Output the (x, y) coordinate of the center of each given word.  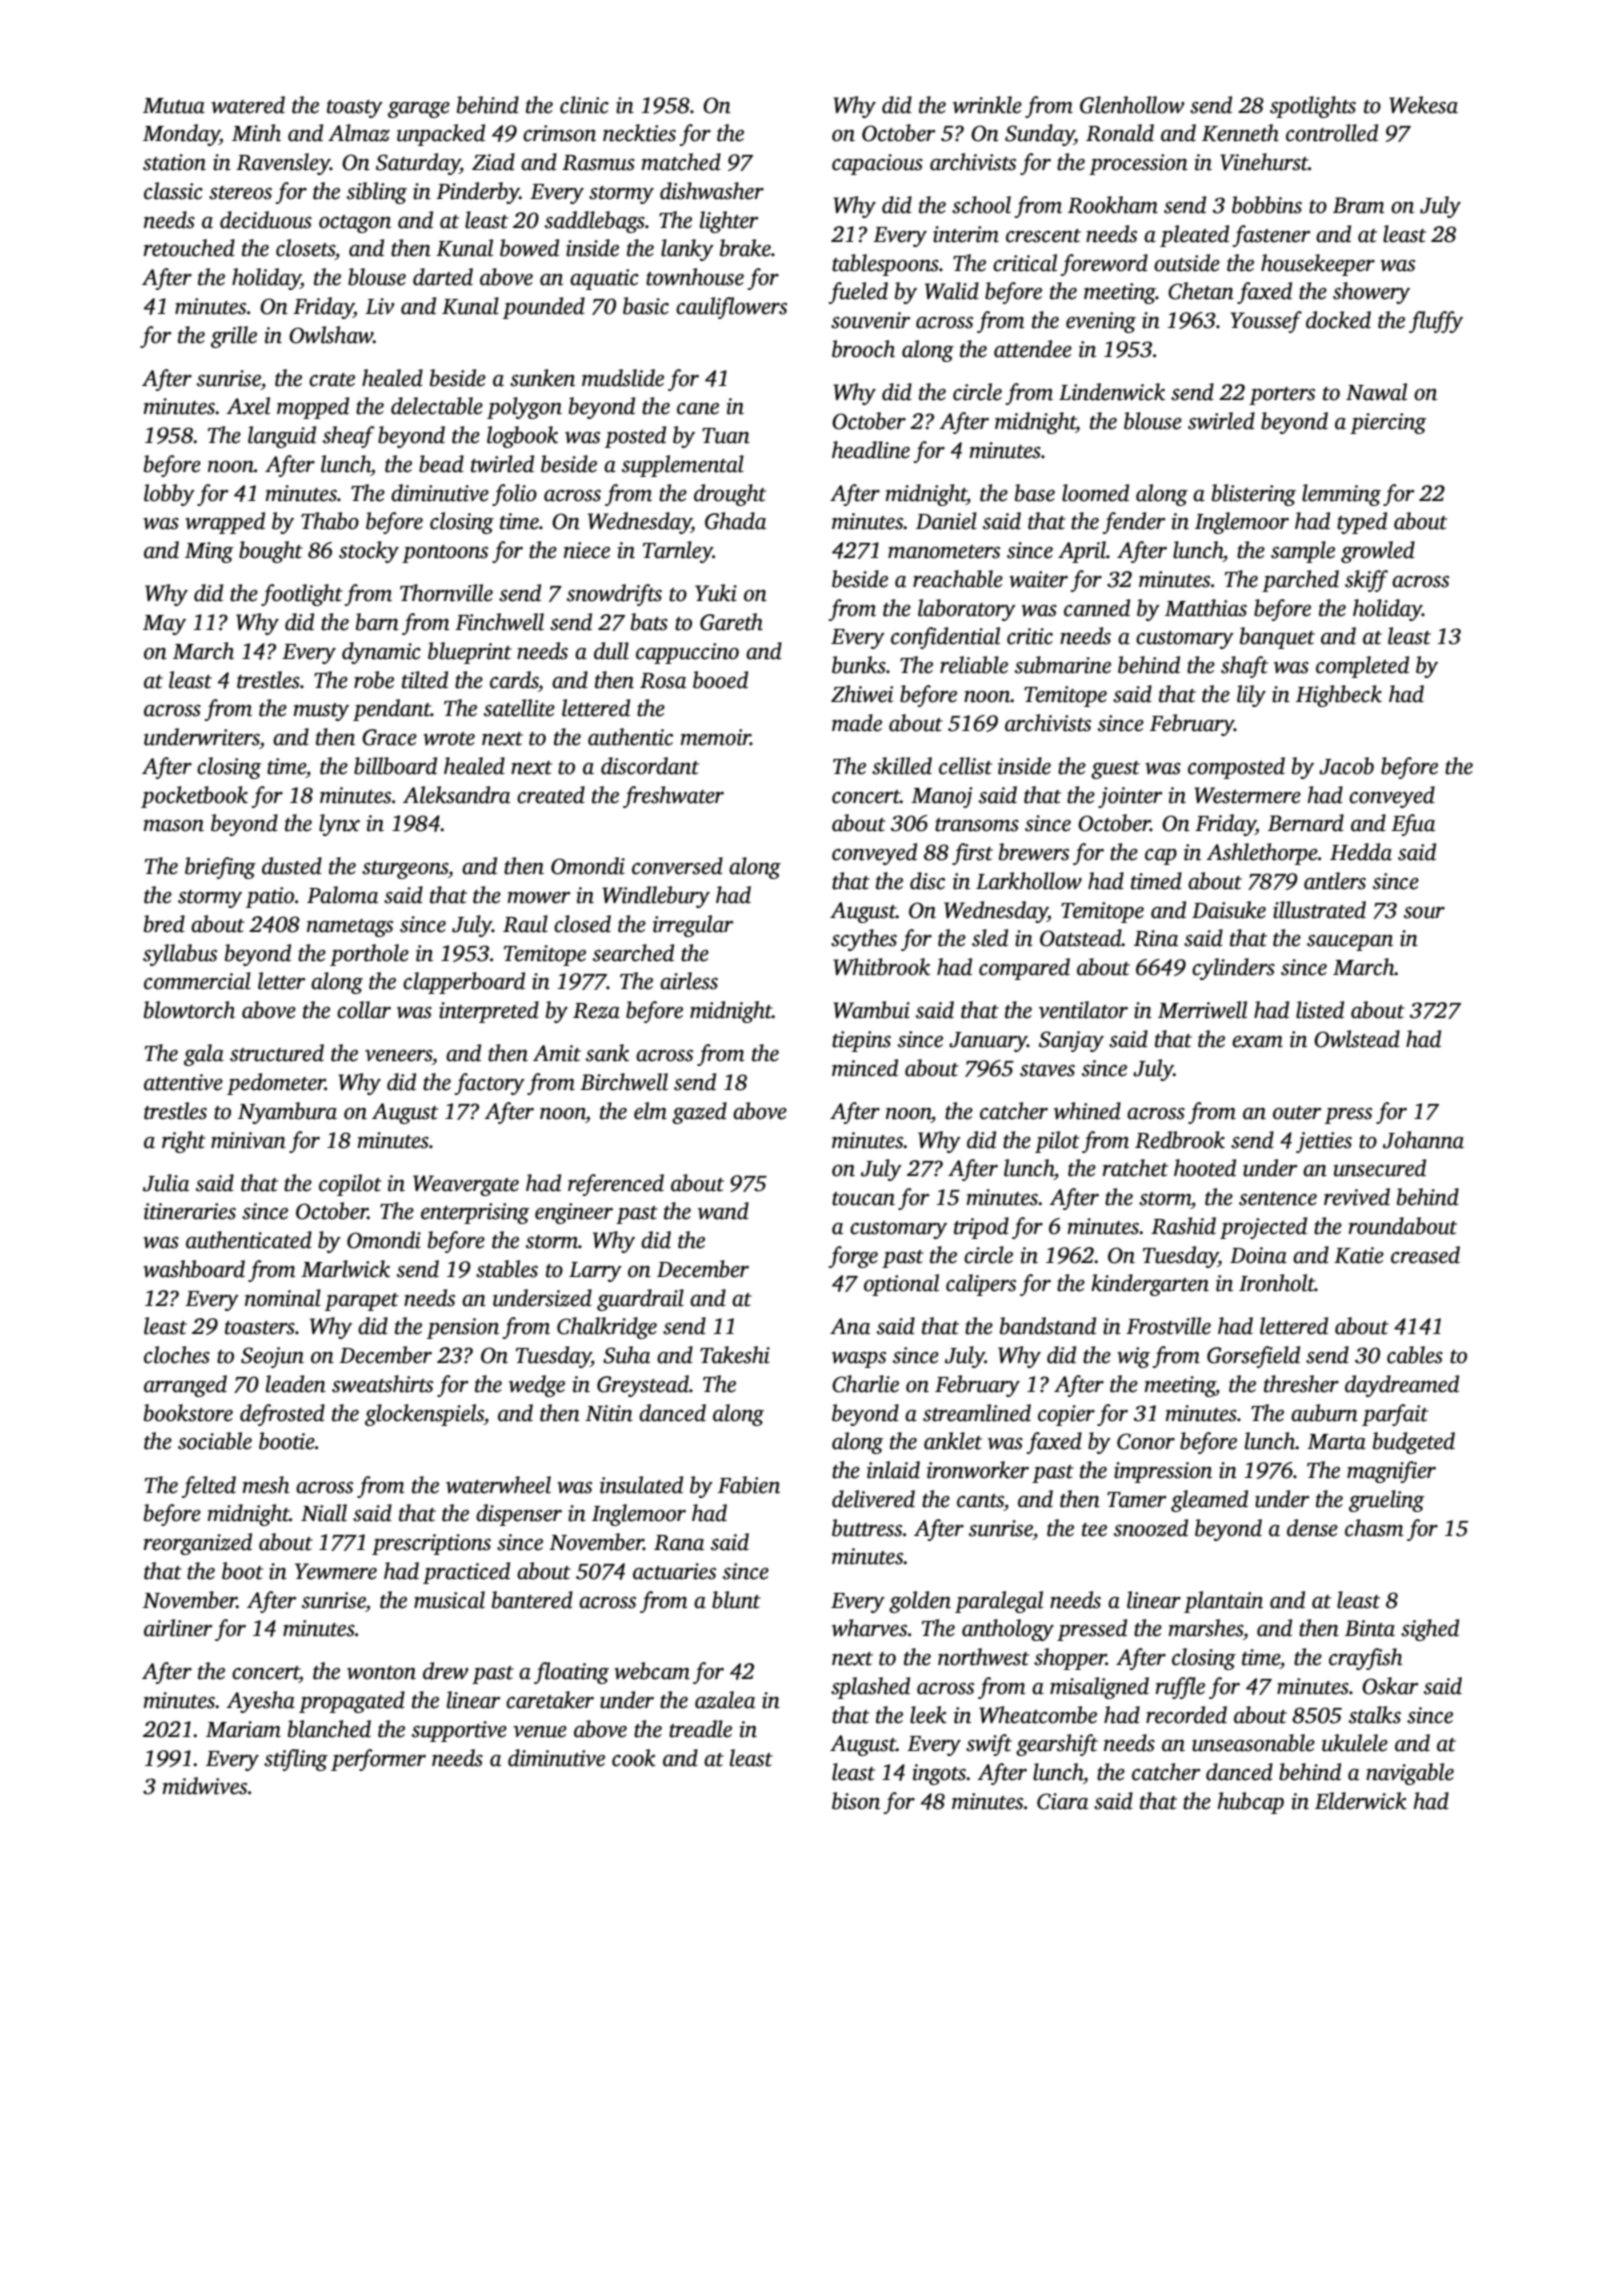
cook (634, 1758)
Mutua (174, 106)
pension (463, 1328)
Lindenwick (1112, 392)
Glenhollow (1132, 105)
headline (871, 450)
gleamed (1209, 1501)
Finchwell (499, 622)
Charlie (865, 1384)
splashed (870, 1688)
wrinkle (987, 105)
